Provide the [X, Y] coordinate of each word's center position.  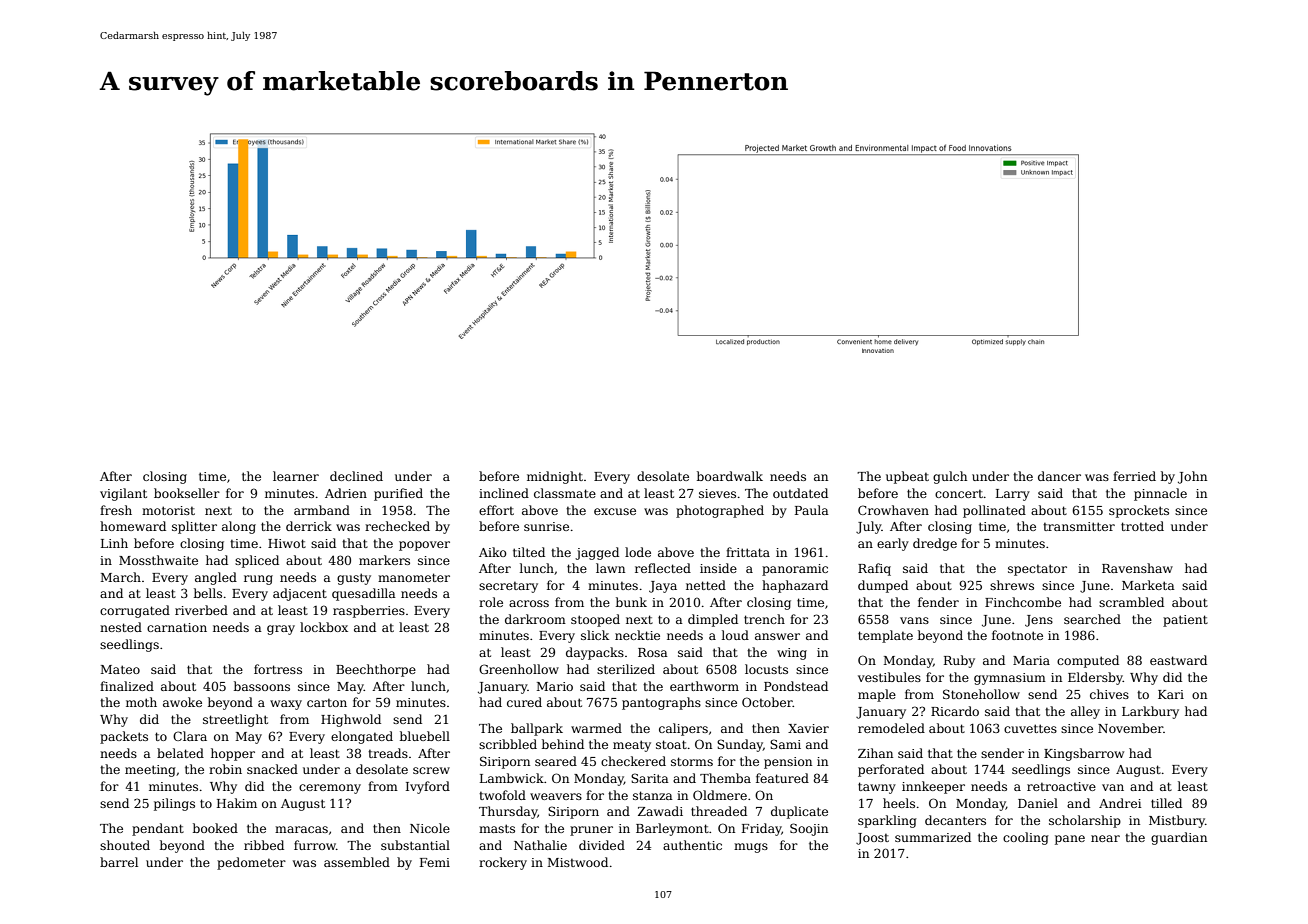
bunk [631, 602]
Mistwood [578, 862]
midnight [555, 477]
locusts [766, 669]
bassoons [262, 686]
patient [1185, 621]
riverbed [201, 610]
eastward [1178, 660]
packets [124, 737]
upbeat [907, 477]
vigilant [123, 494]
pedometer [251, 863]
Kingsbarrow [1084, 754]
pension [788, 763]
